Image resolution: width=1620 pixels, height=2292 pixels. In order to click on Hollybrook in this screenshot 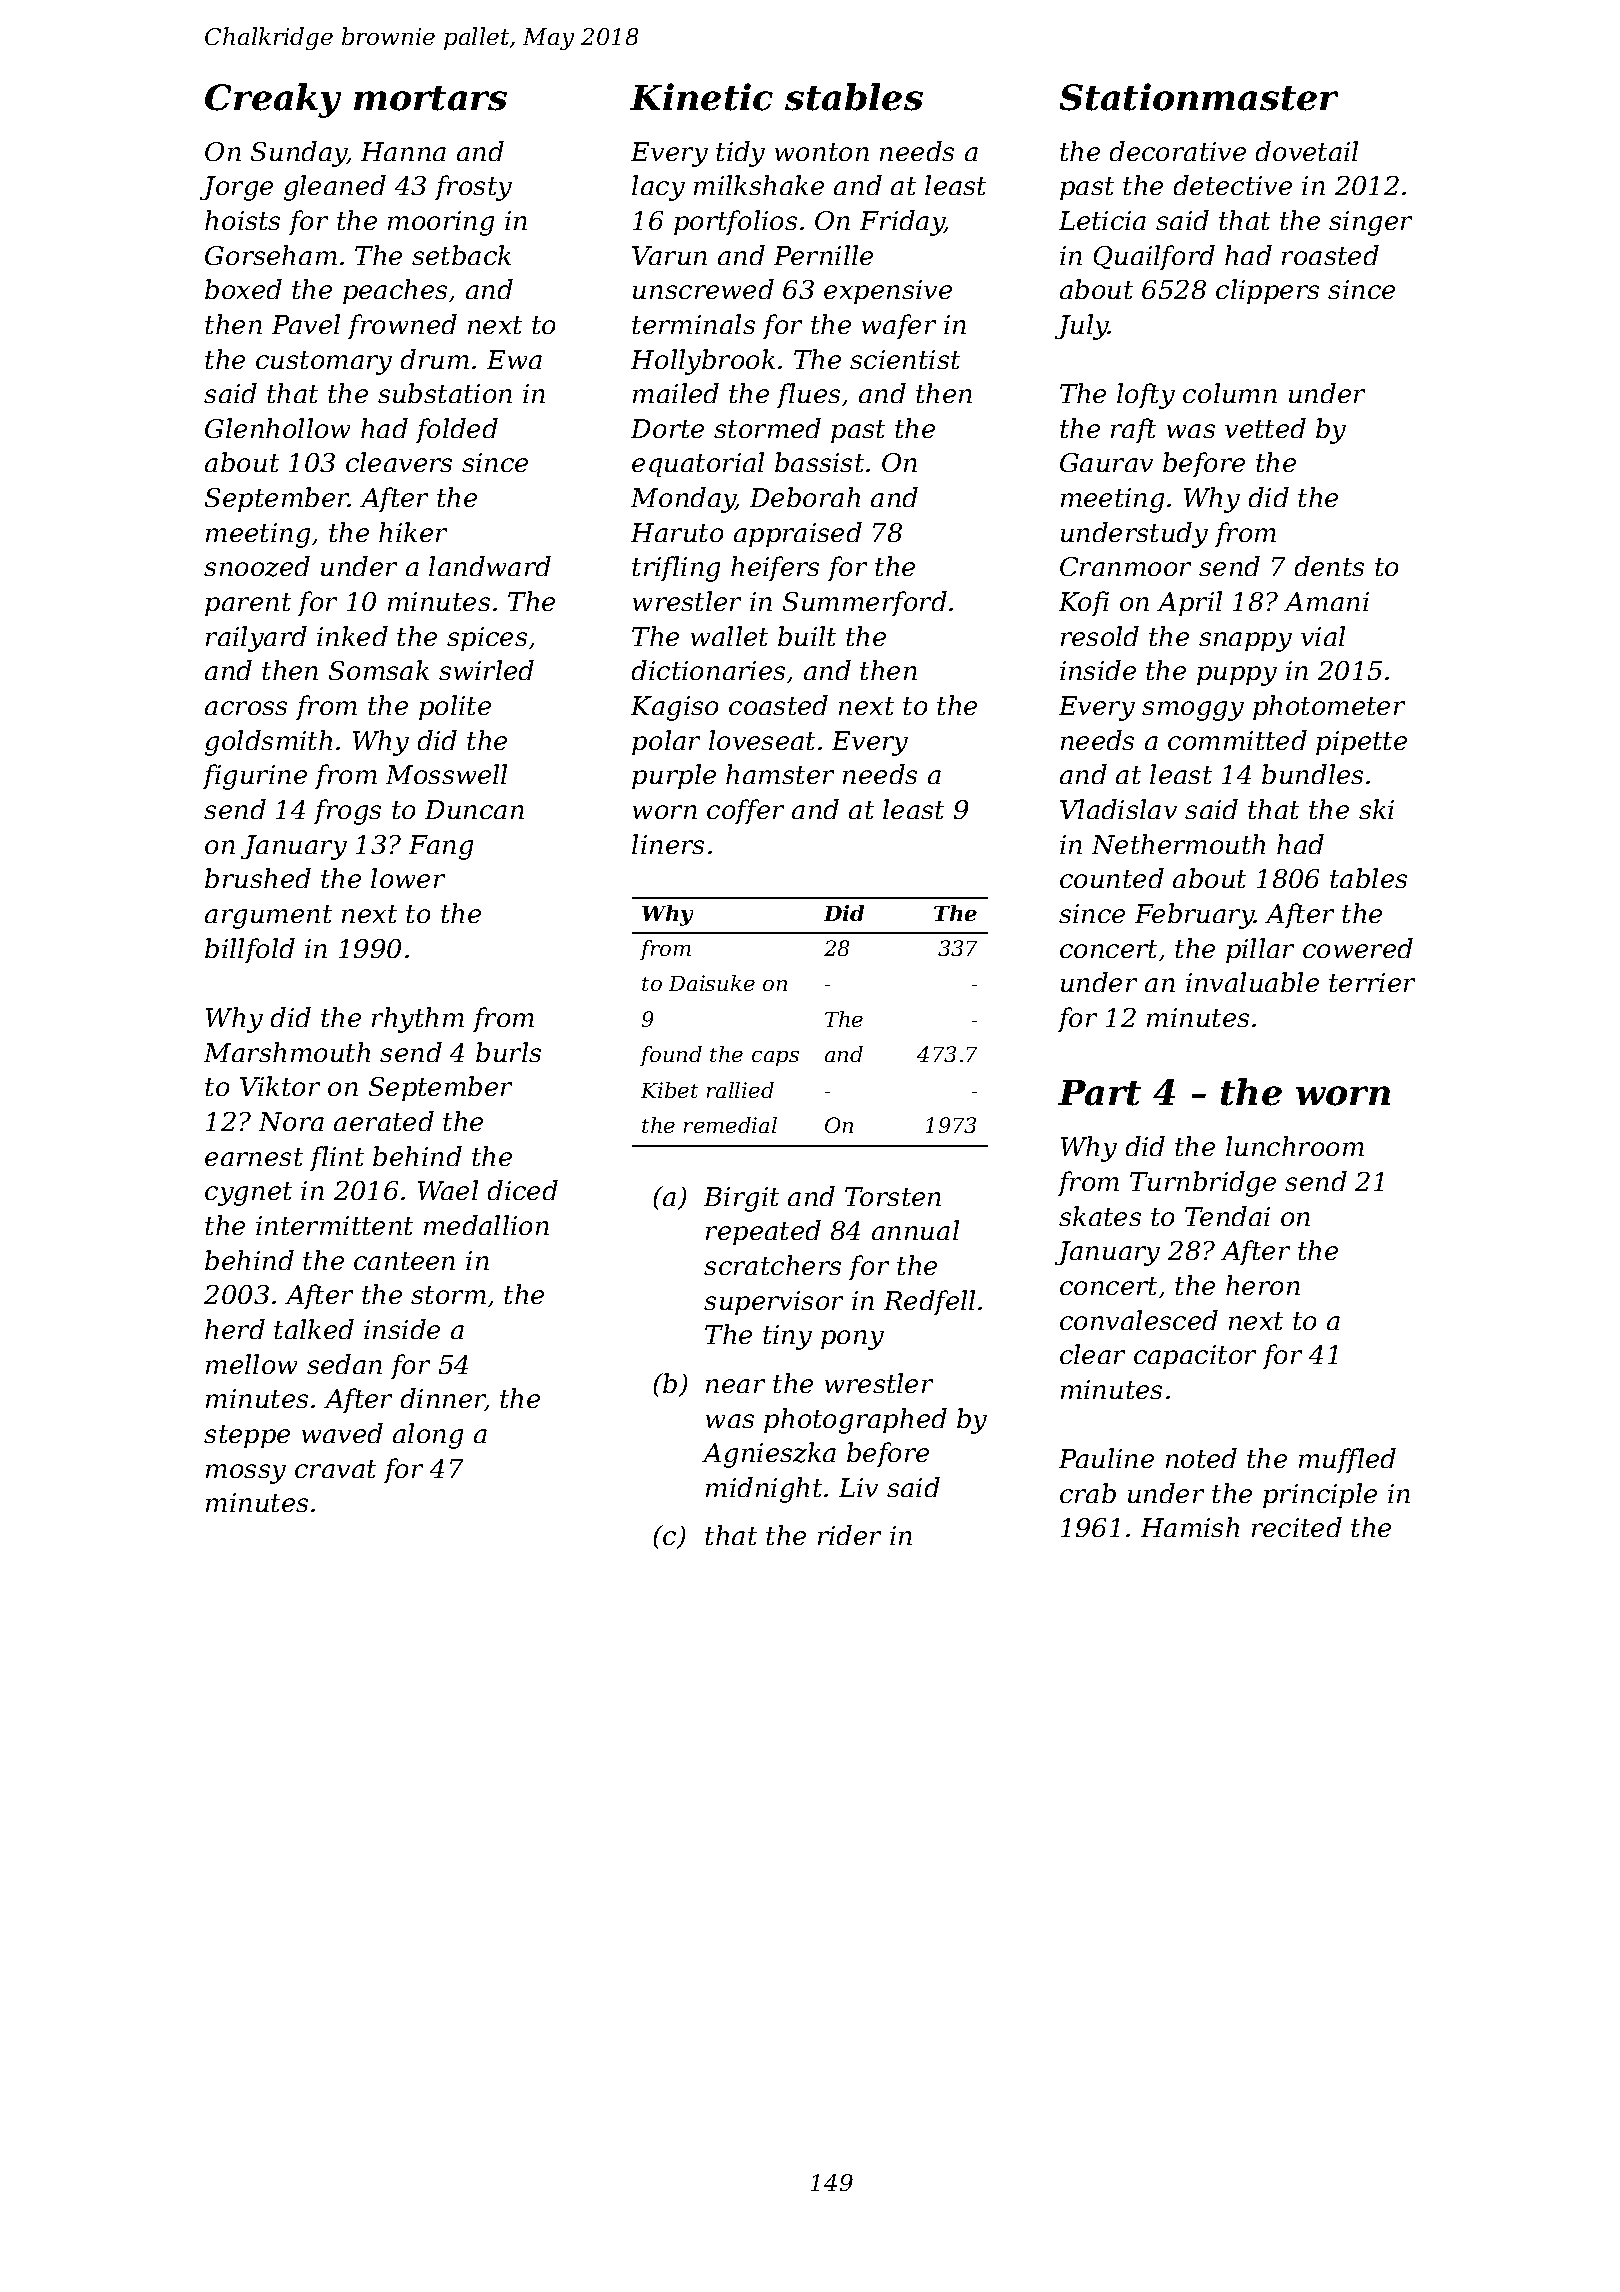, I will do `click(703, 362)`.
